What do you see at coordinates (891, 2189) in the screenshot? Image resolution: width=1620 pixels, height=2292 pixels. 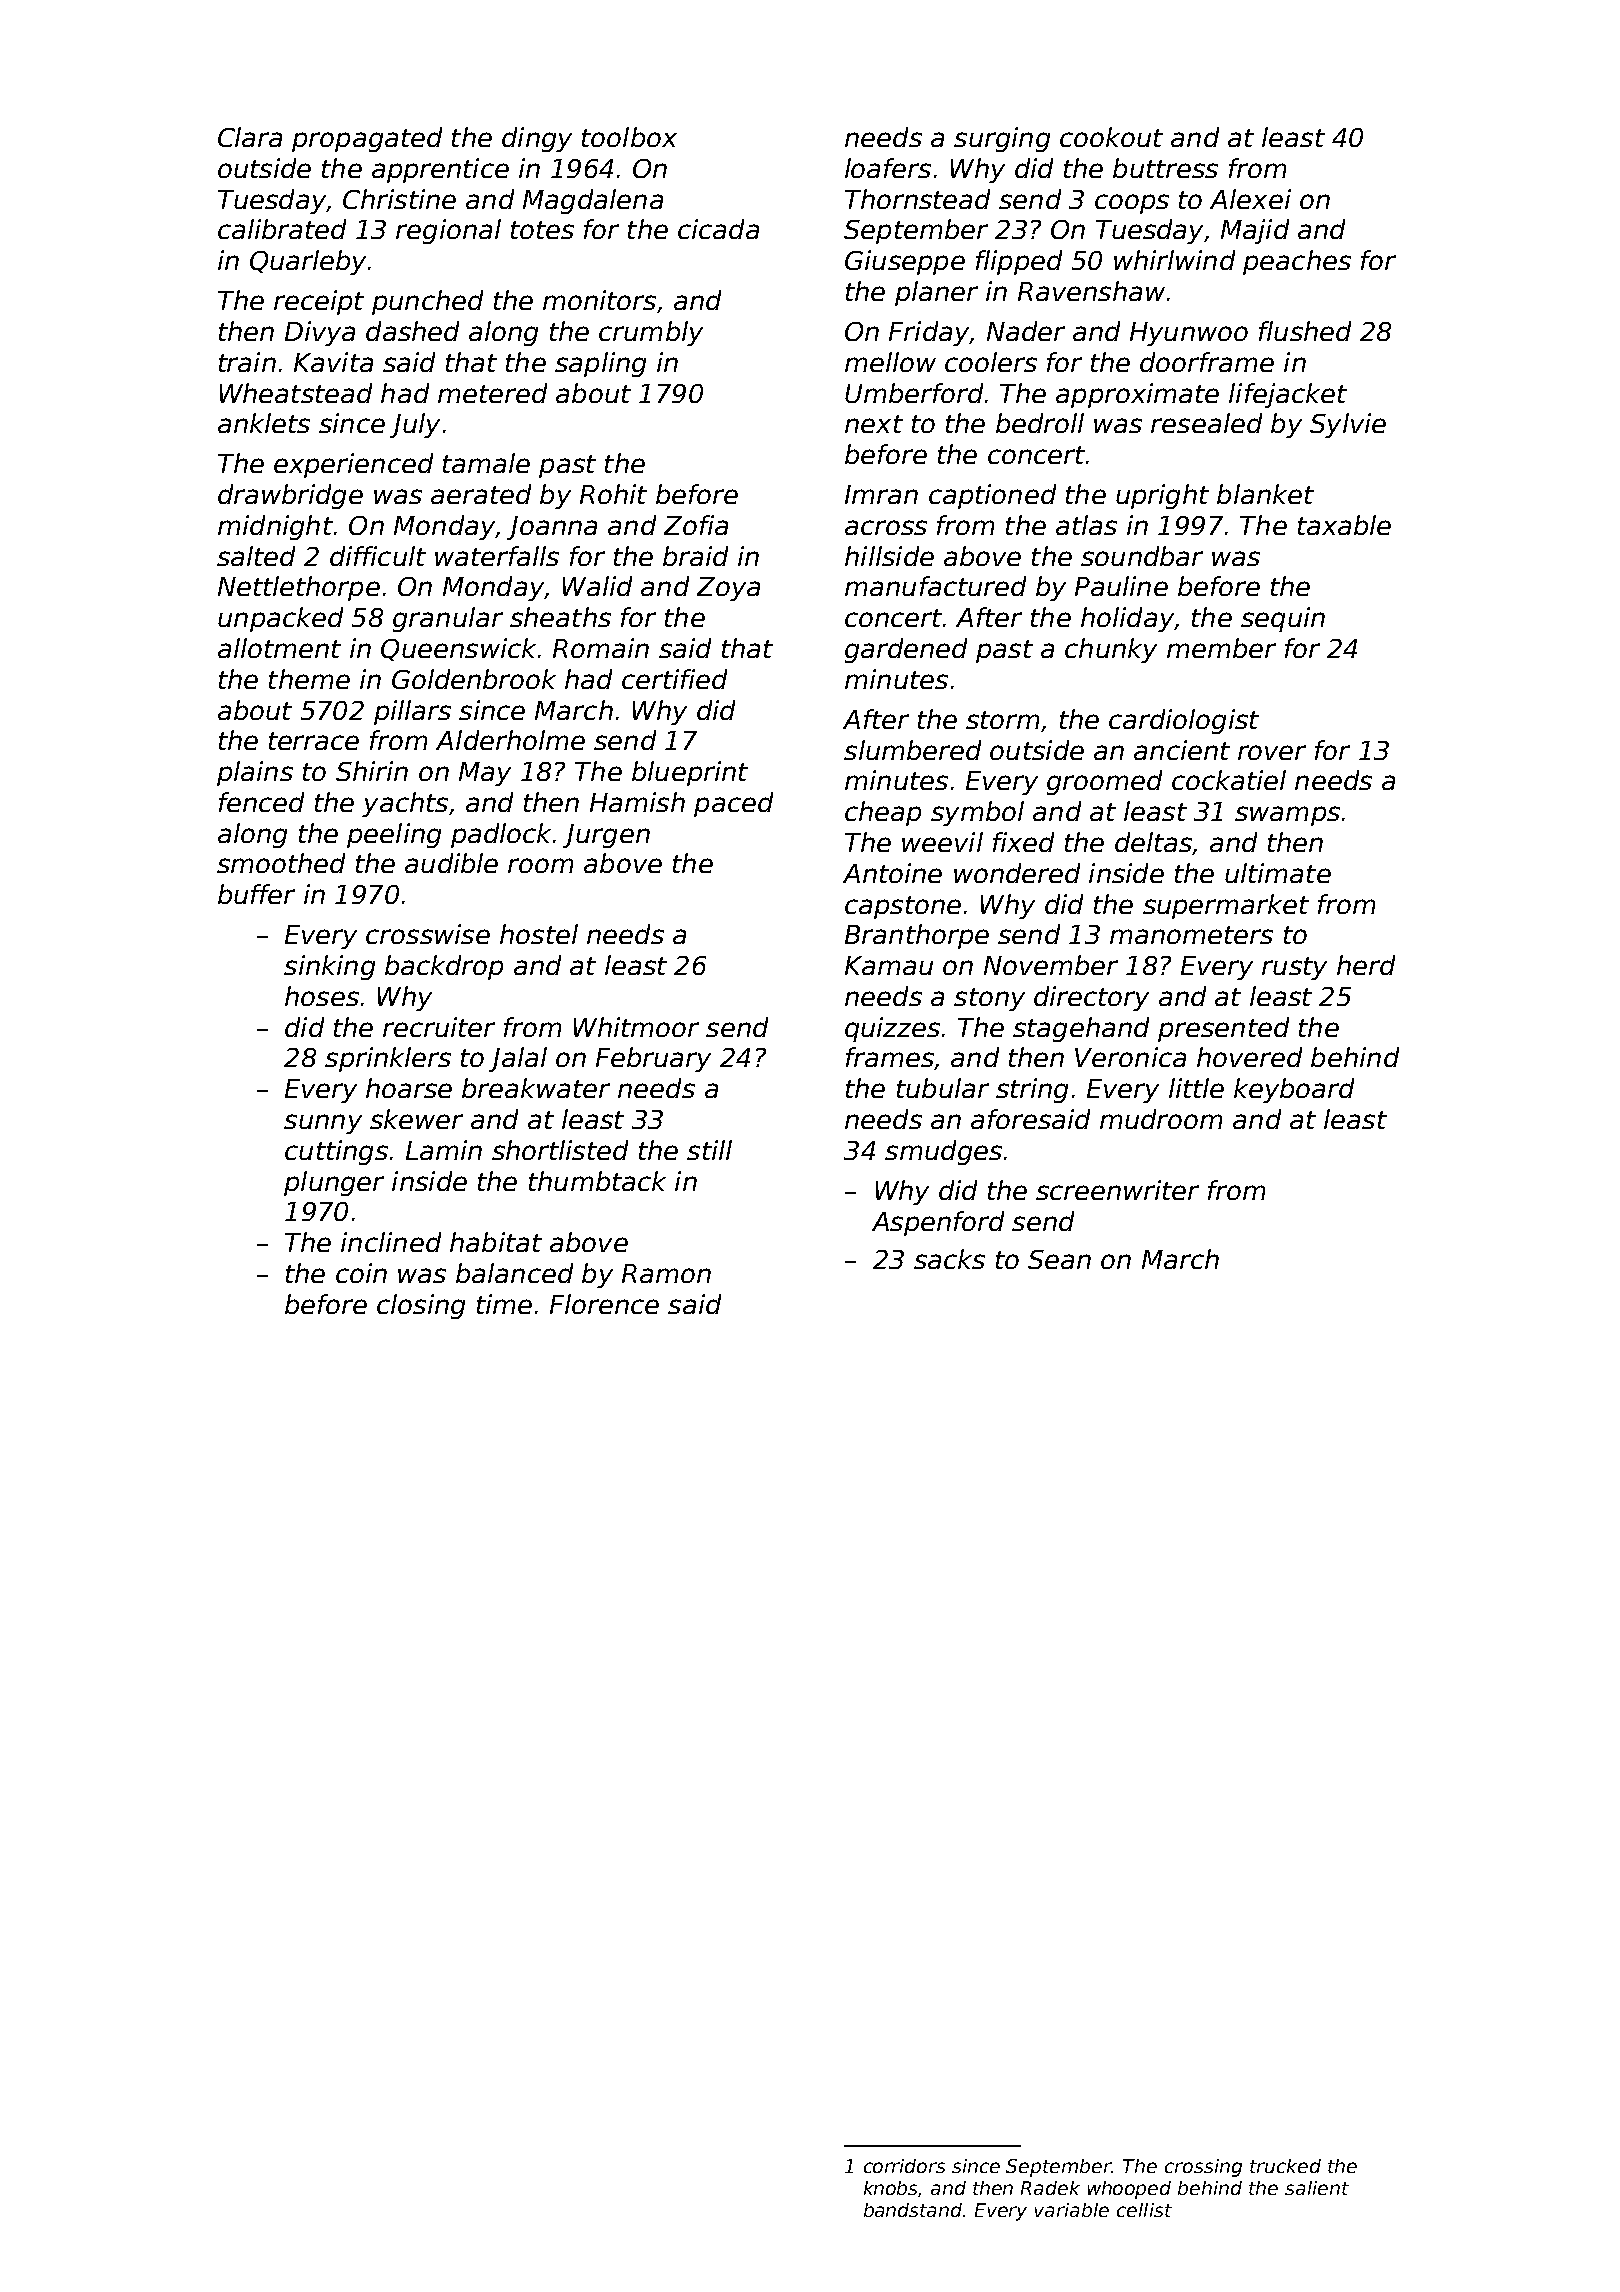 I see `knobs` at bounding box center [891, 2189].
